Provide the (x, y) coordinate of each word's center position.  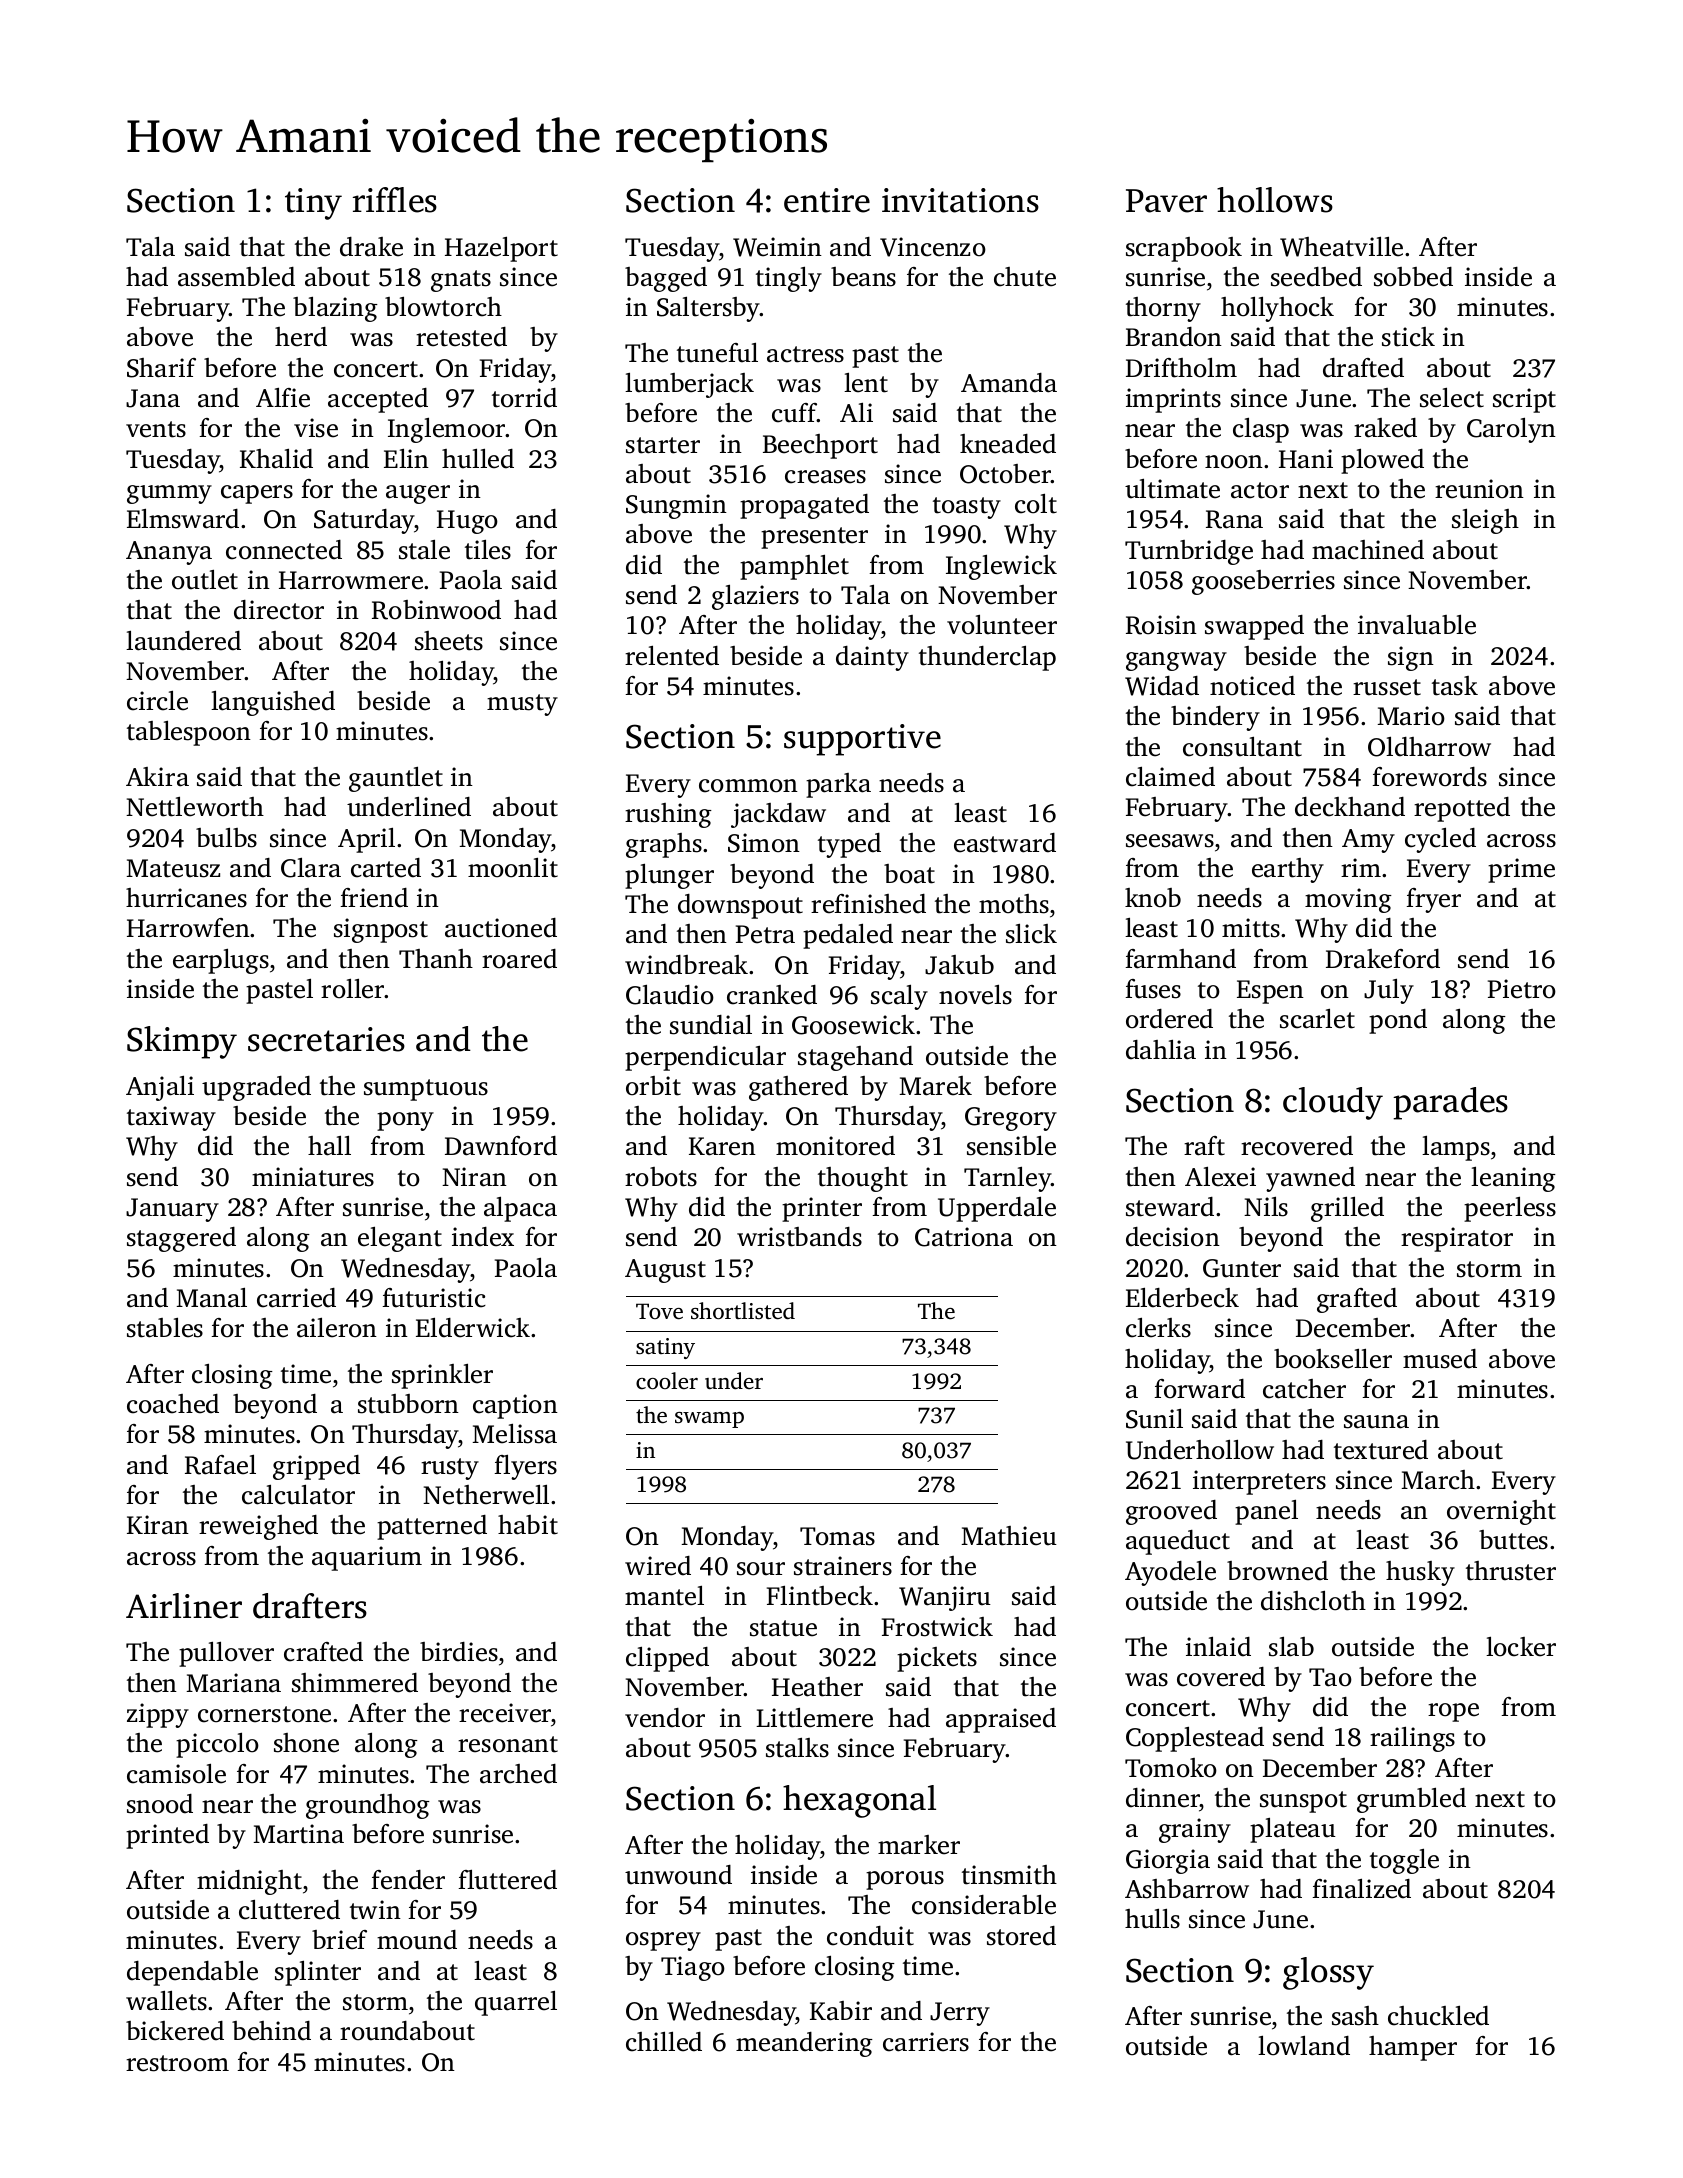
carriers (926, 2042)
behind (271, 2031)
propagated (804, 506)
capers (257, 494)
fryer (1433, 900)
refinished (868, 904)
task (1455, 686)
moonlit (513, 868)
